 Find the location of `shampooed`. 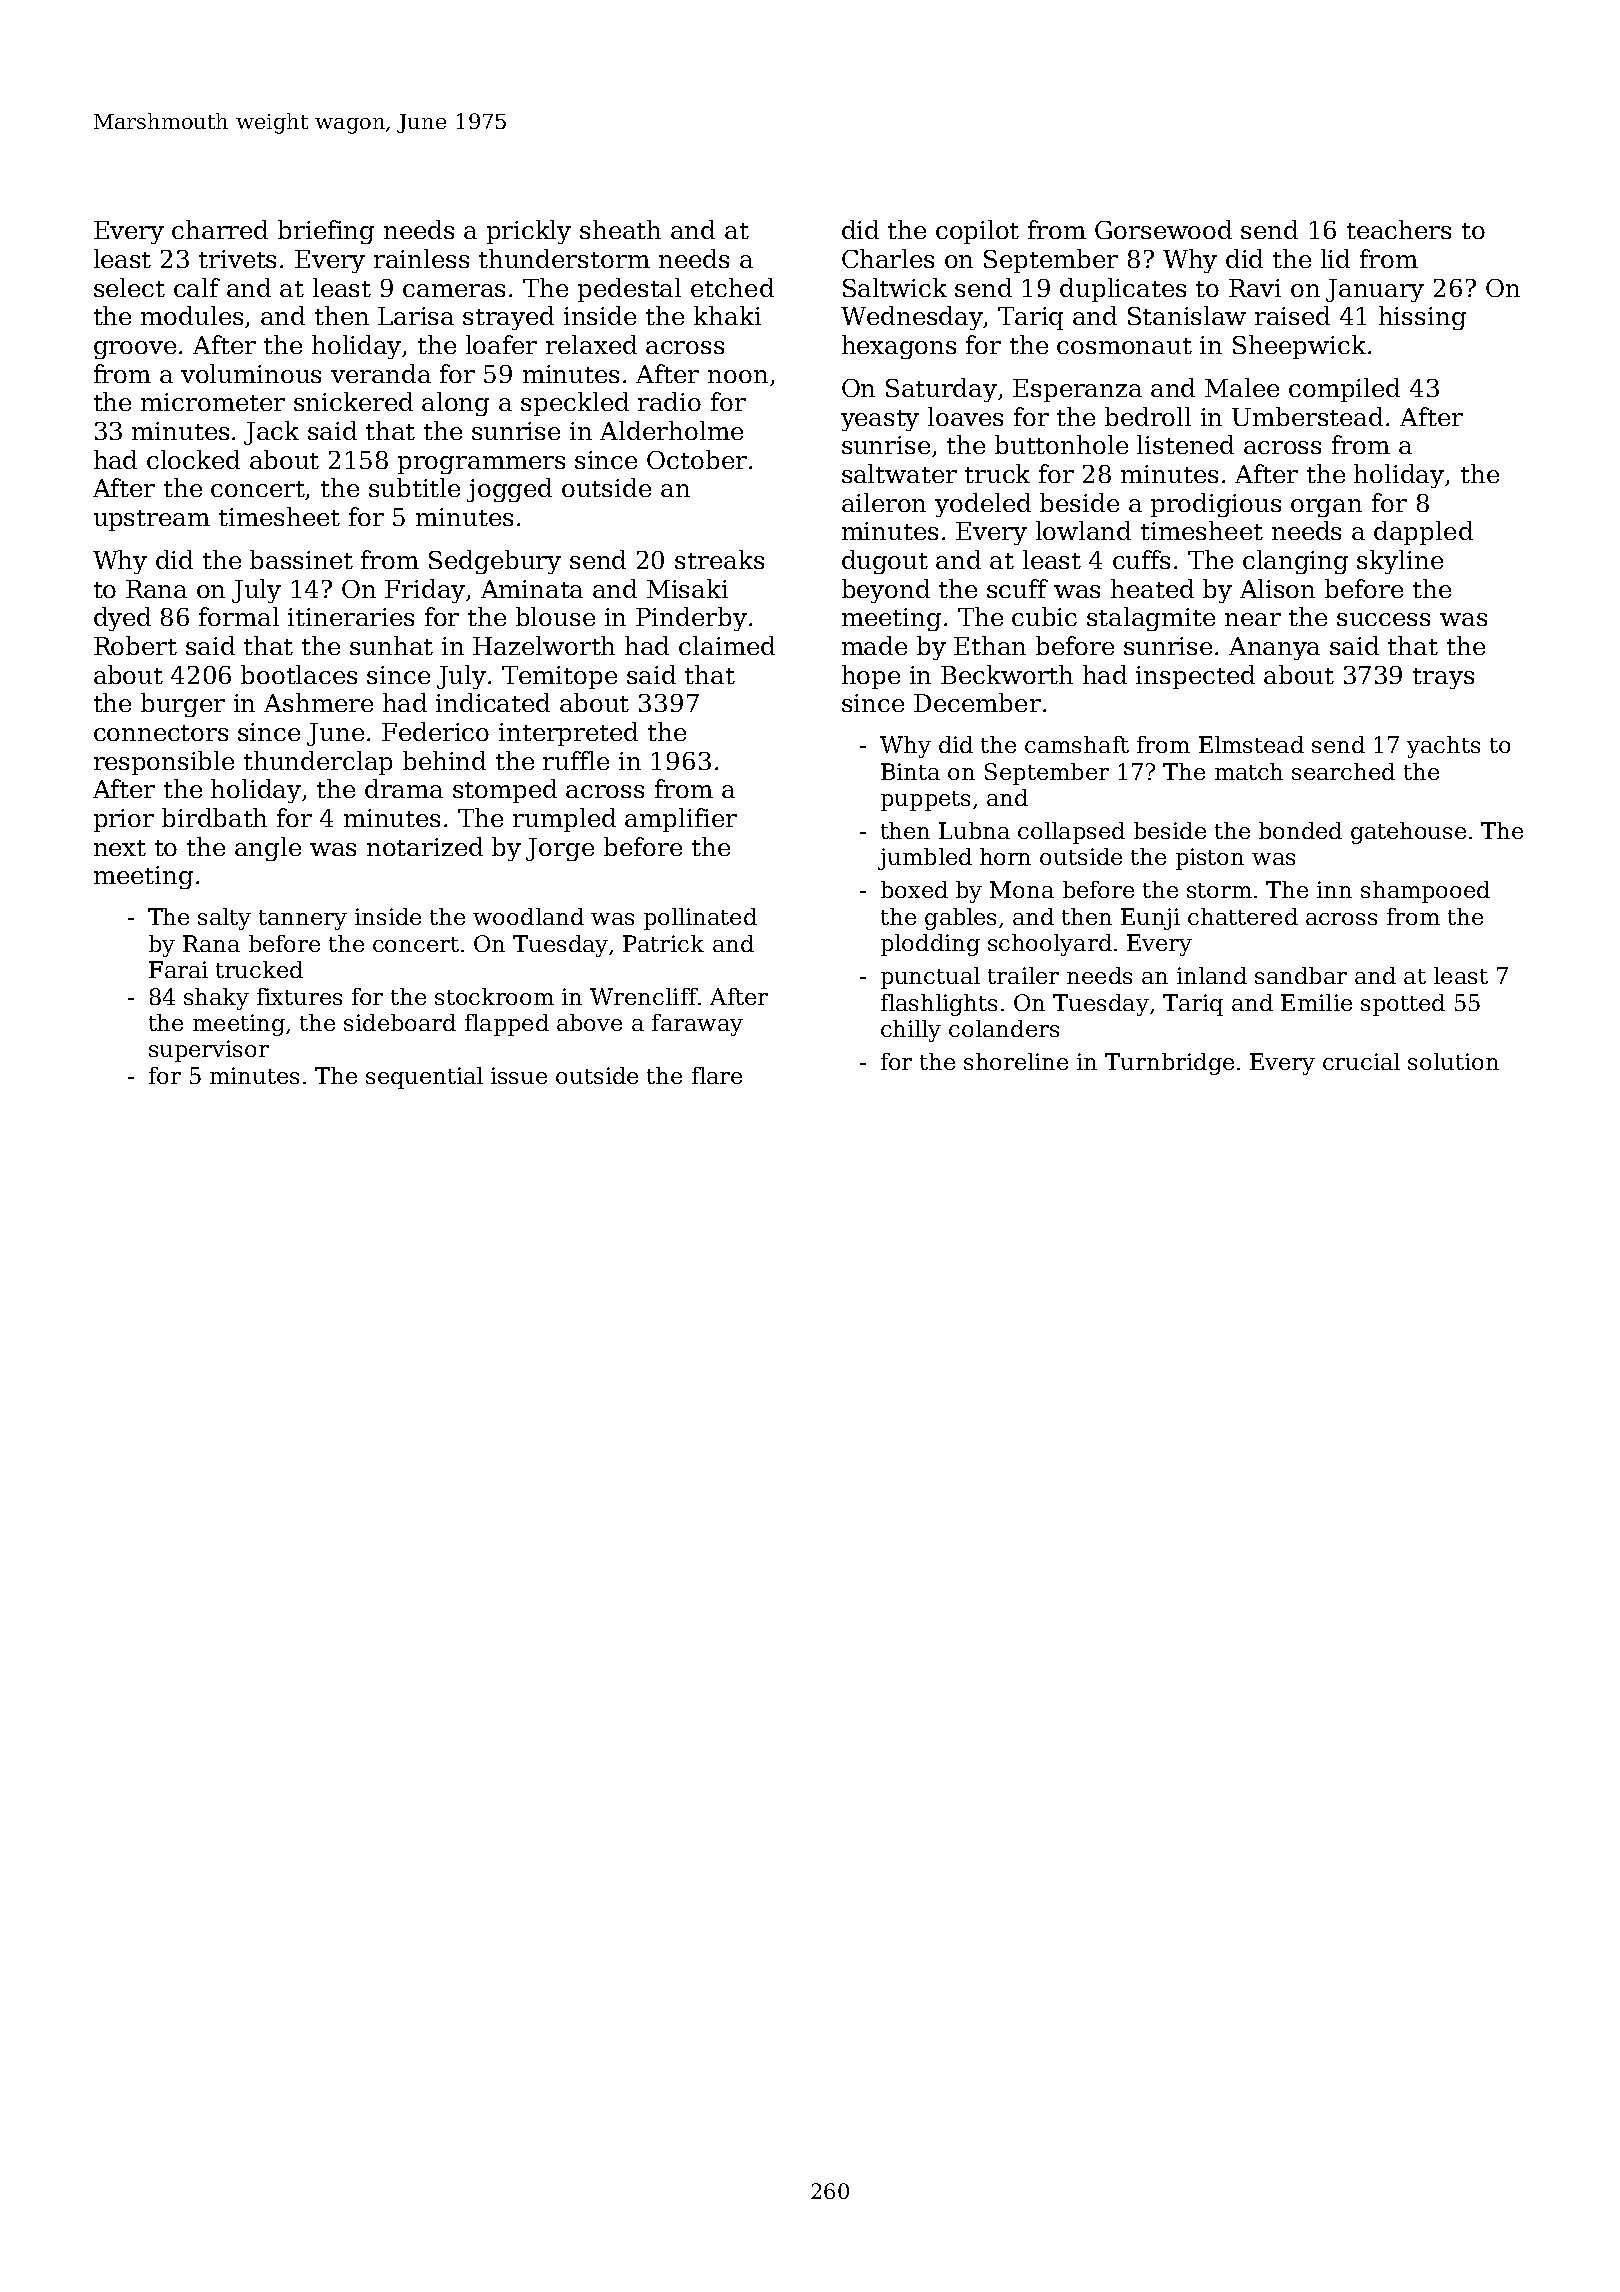

shampooed is located at coordinates (1425, 892).
